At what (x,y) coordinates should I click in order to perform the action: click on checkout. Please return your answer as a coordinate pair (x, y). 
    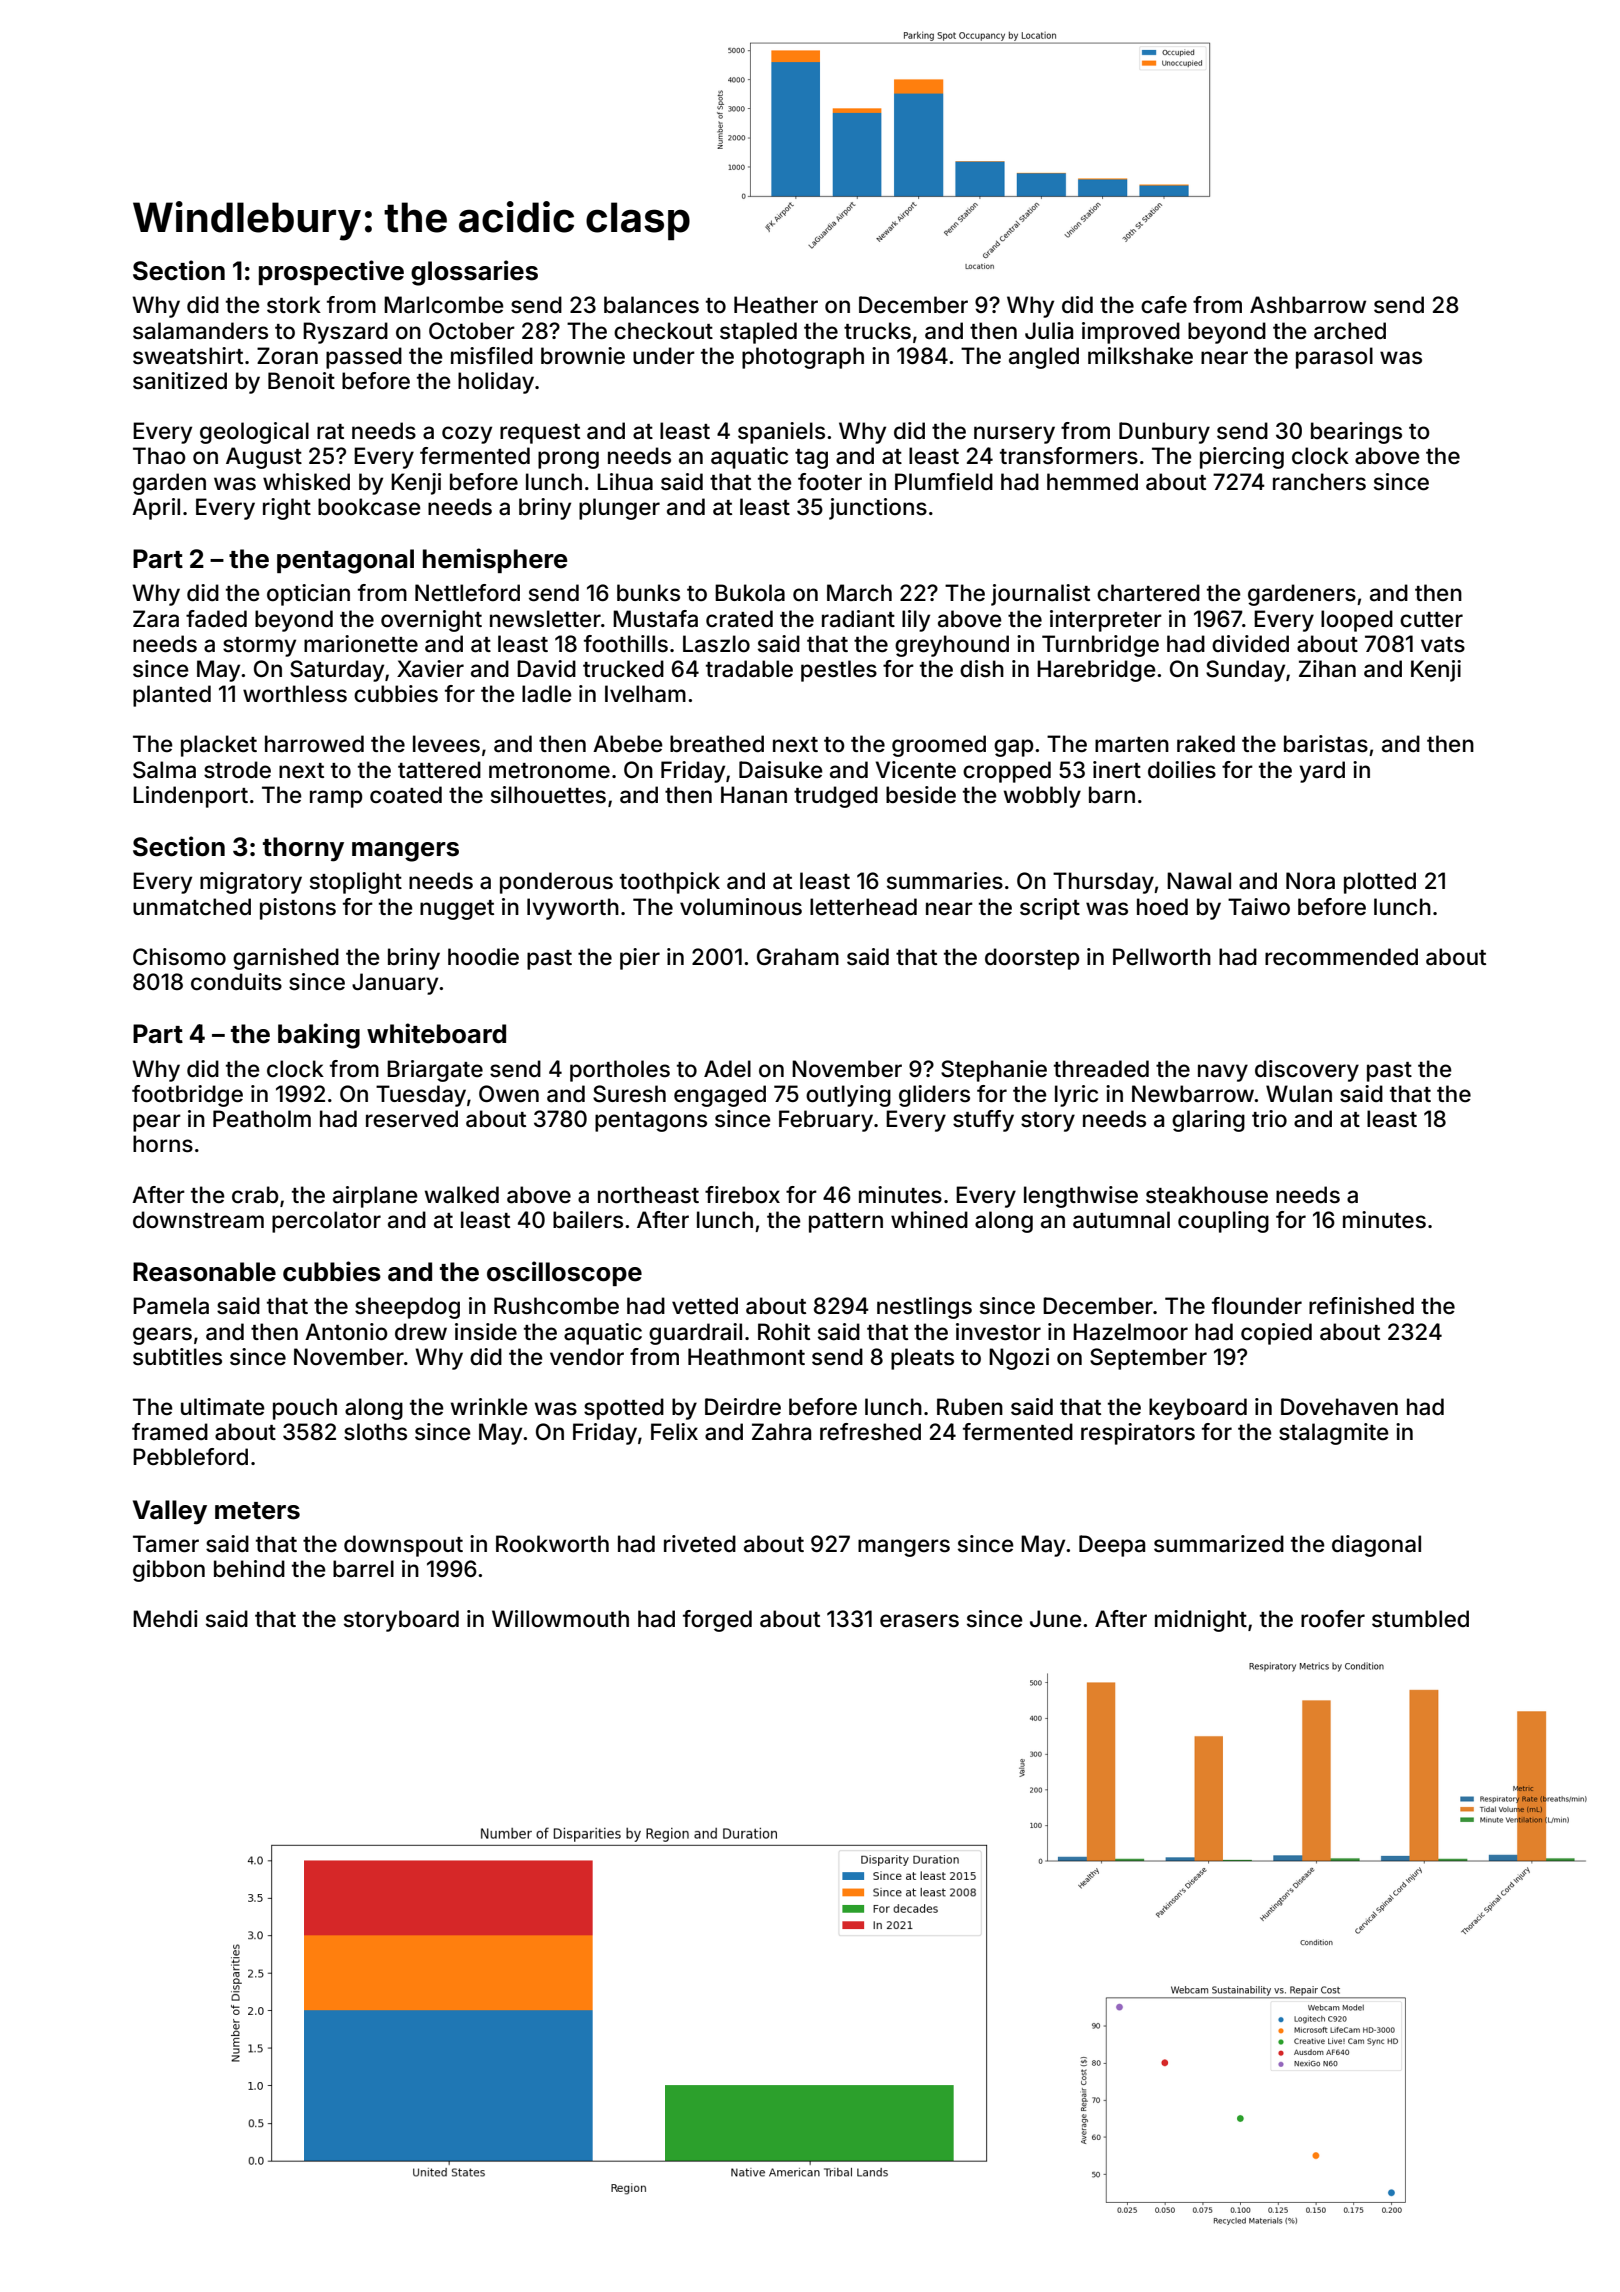
    Looking at the image, I should click on (663, 331).
